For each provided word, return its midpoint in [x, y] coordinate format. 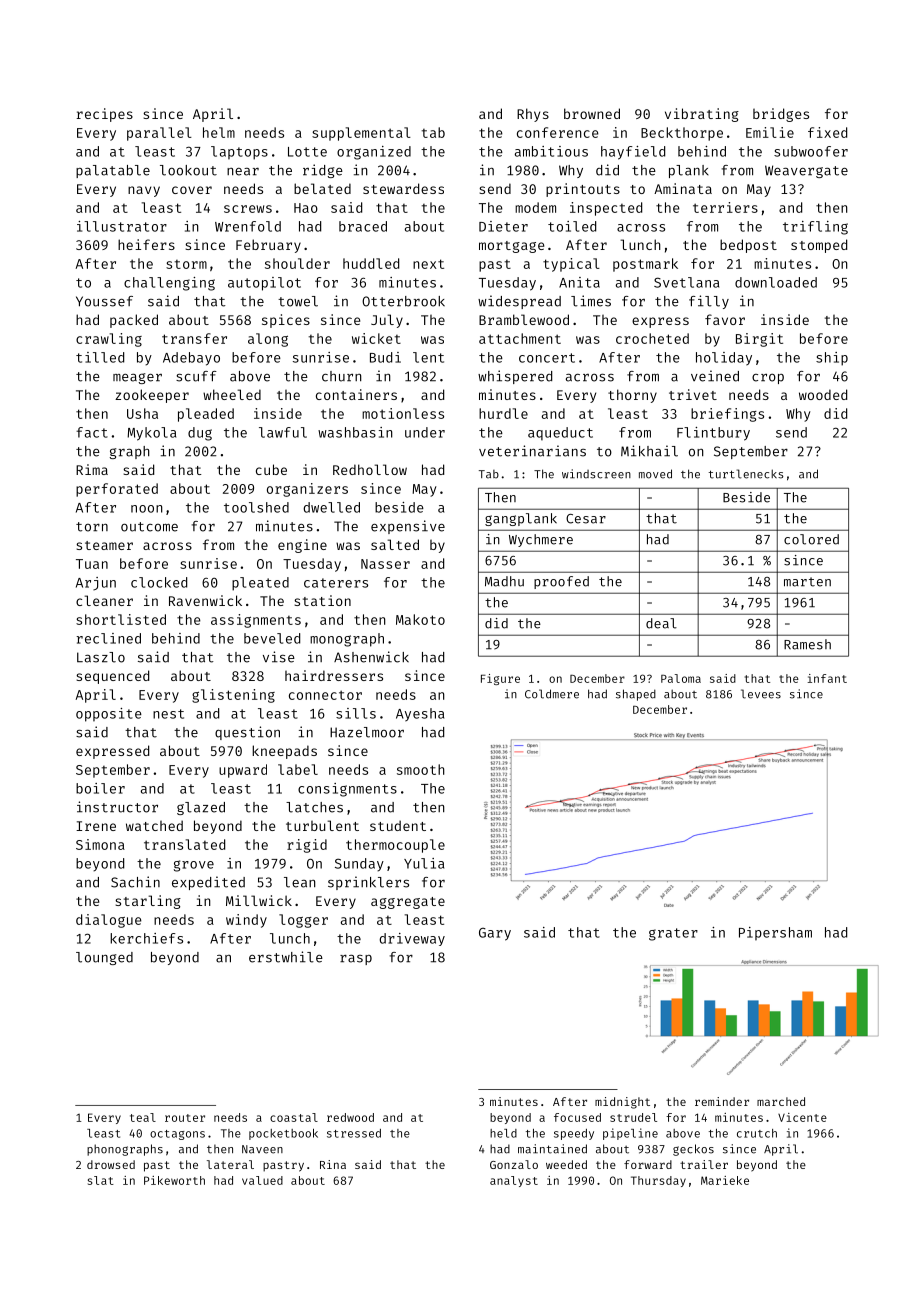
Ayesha [420, 715]
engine [302, 546]
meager [137, 378]
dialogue [109, 921]
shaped [636, 695]
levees [761, 694]
